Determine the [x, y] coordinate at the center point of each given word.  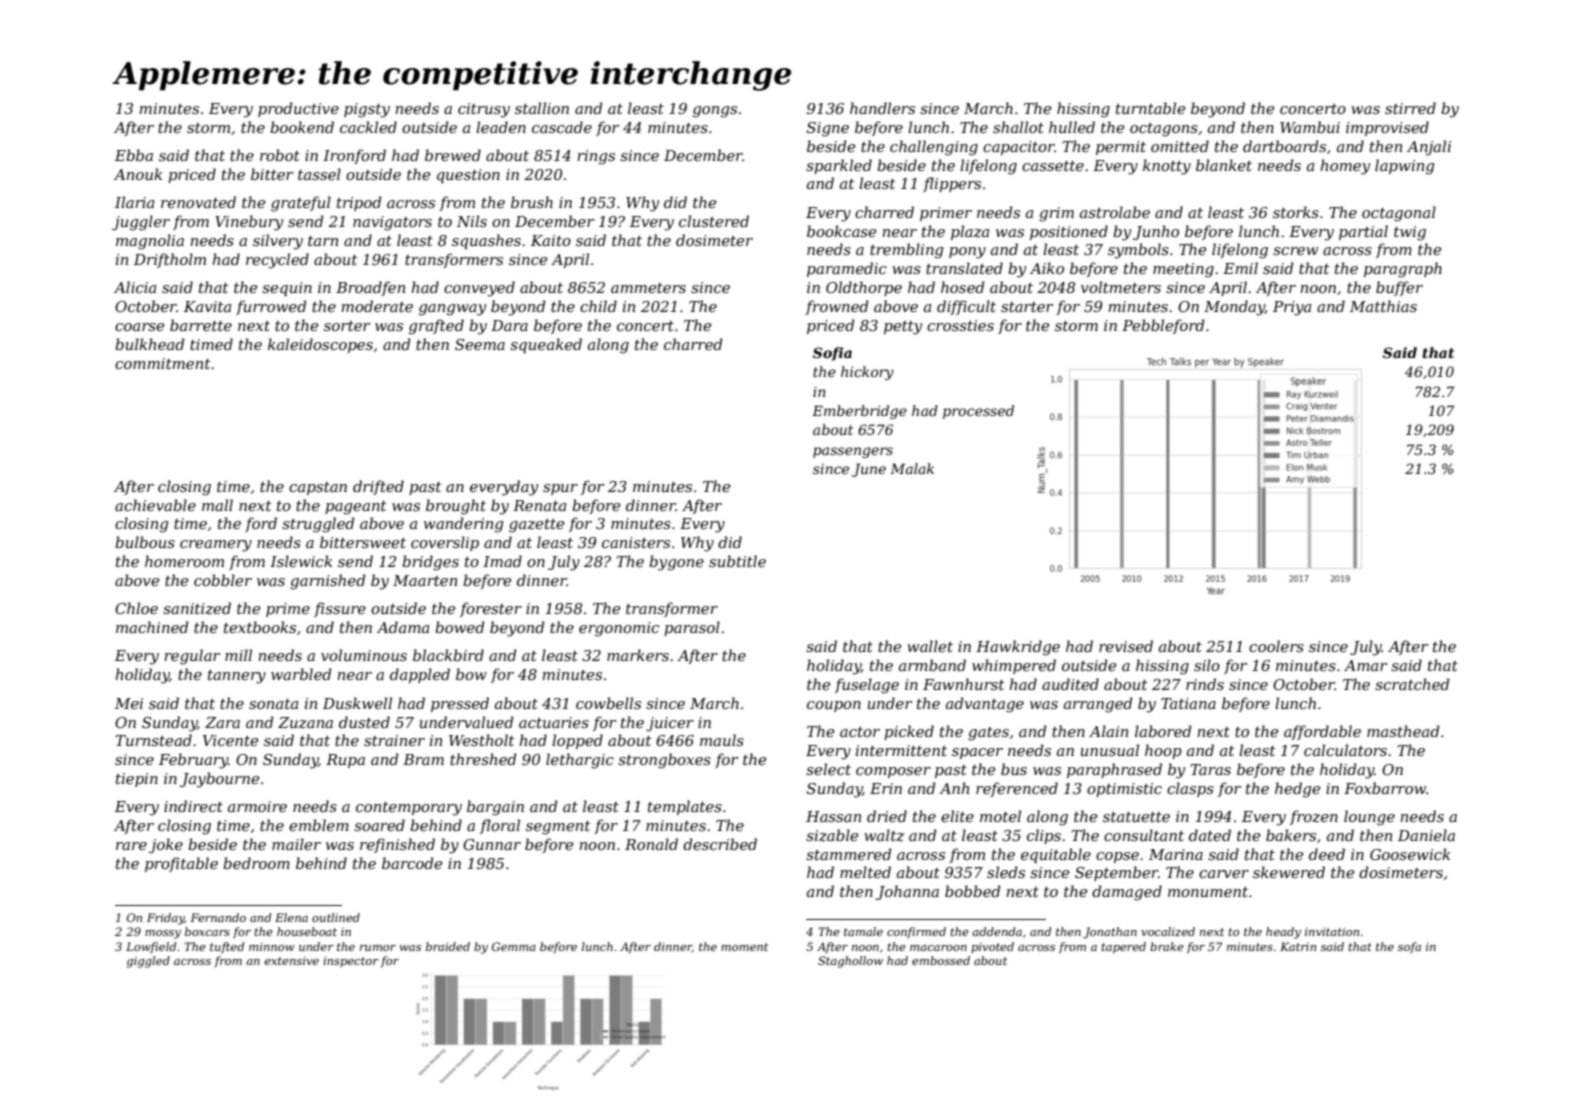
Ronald [651, 844]
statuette [1136, 817]
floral [500, 826]
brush [532, 202]
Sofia [832, 354]
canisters [636, 542]
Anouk [138, 174]
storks [1296, 212]
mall [217, 505]
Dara [509, 325]
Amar [1365, 665]
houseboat [307, 931]
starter [1027, 307]
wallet [930, 646]
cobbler [223, 580]
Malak [912, 468]
